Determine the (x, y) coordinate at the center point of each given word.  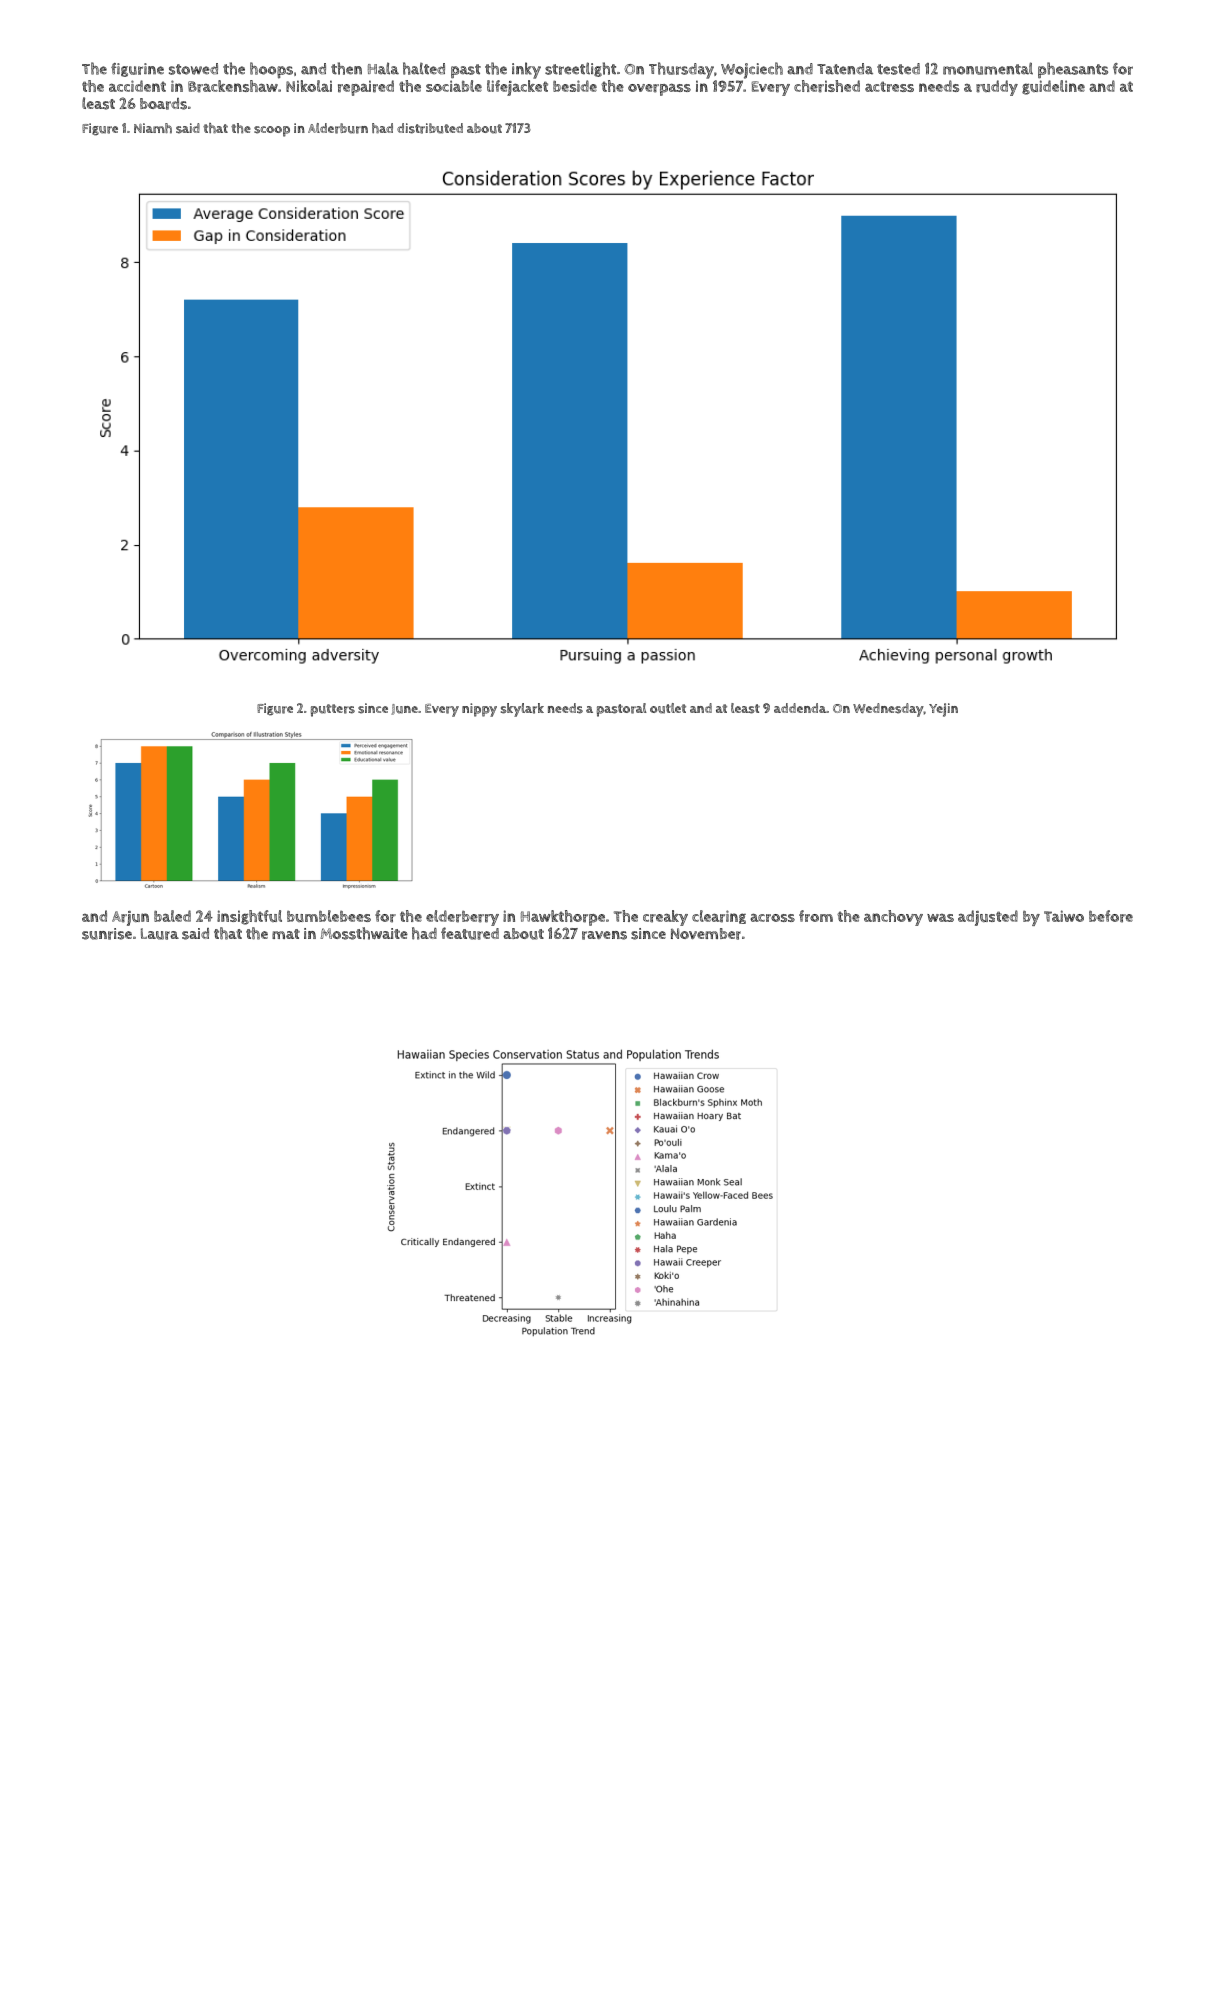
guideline (1053, 87)
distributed (430, 128)
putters (333, 710)
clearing (719, 917)
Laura (160, 934)
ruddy (997, 88)
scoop (272, 131)
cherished (827, 86)
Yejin (943, 710)
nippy (479, 710)
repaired (366, 88)
